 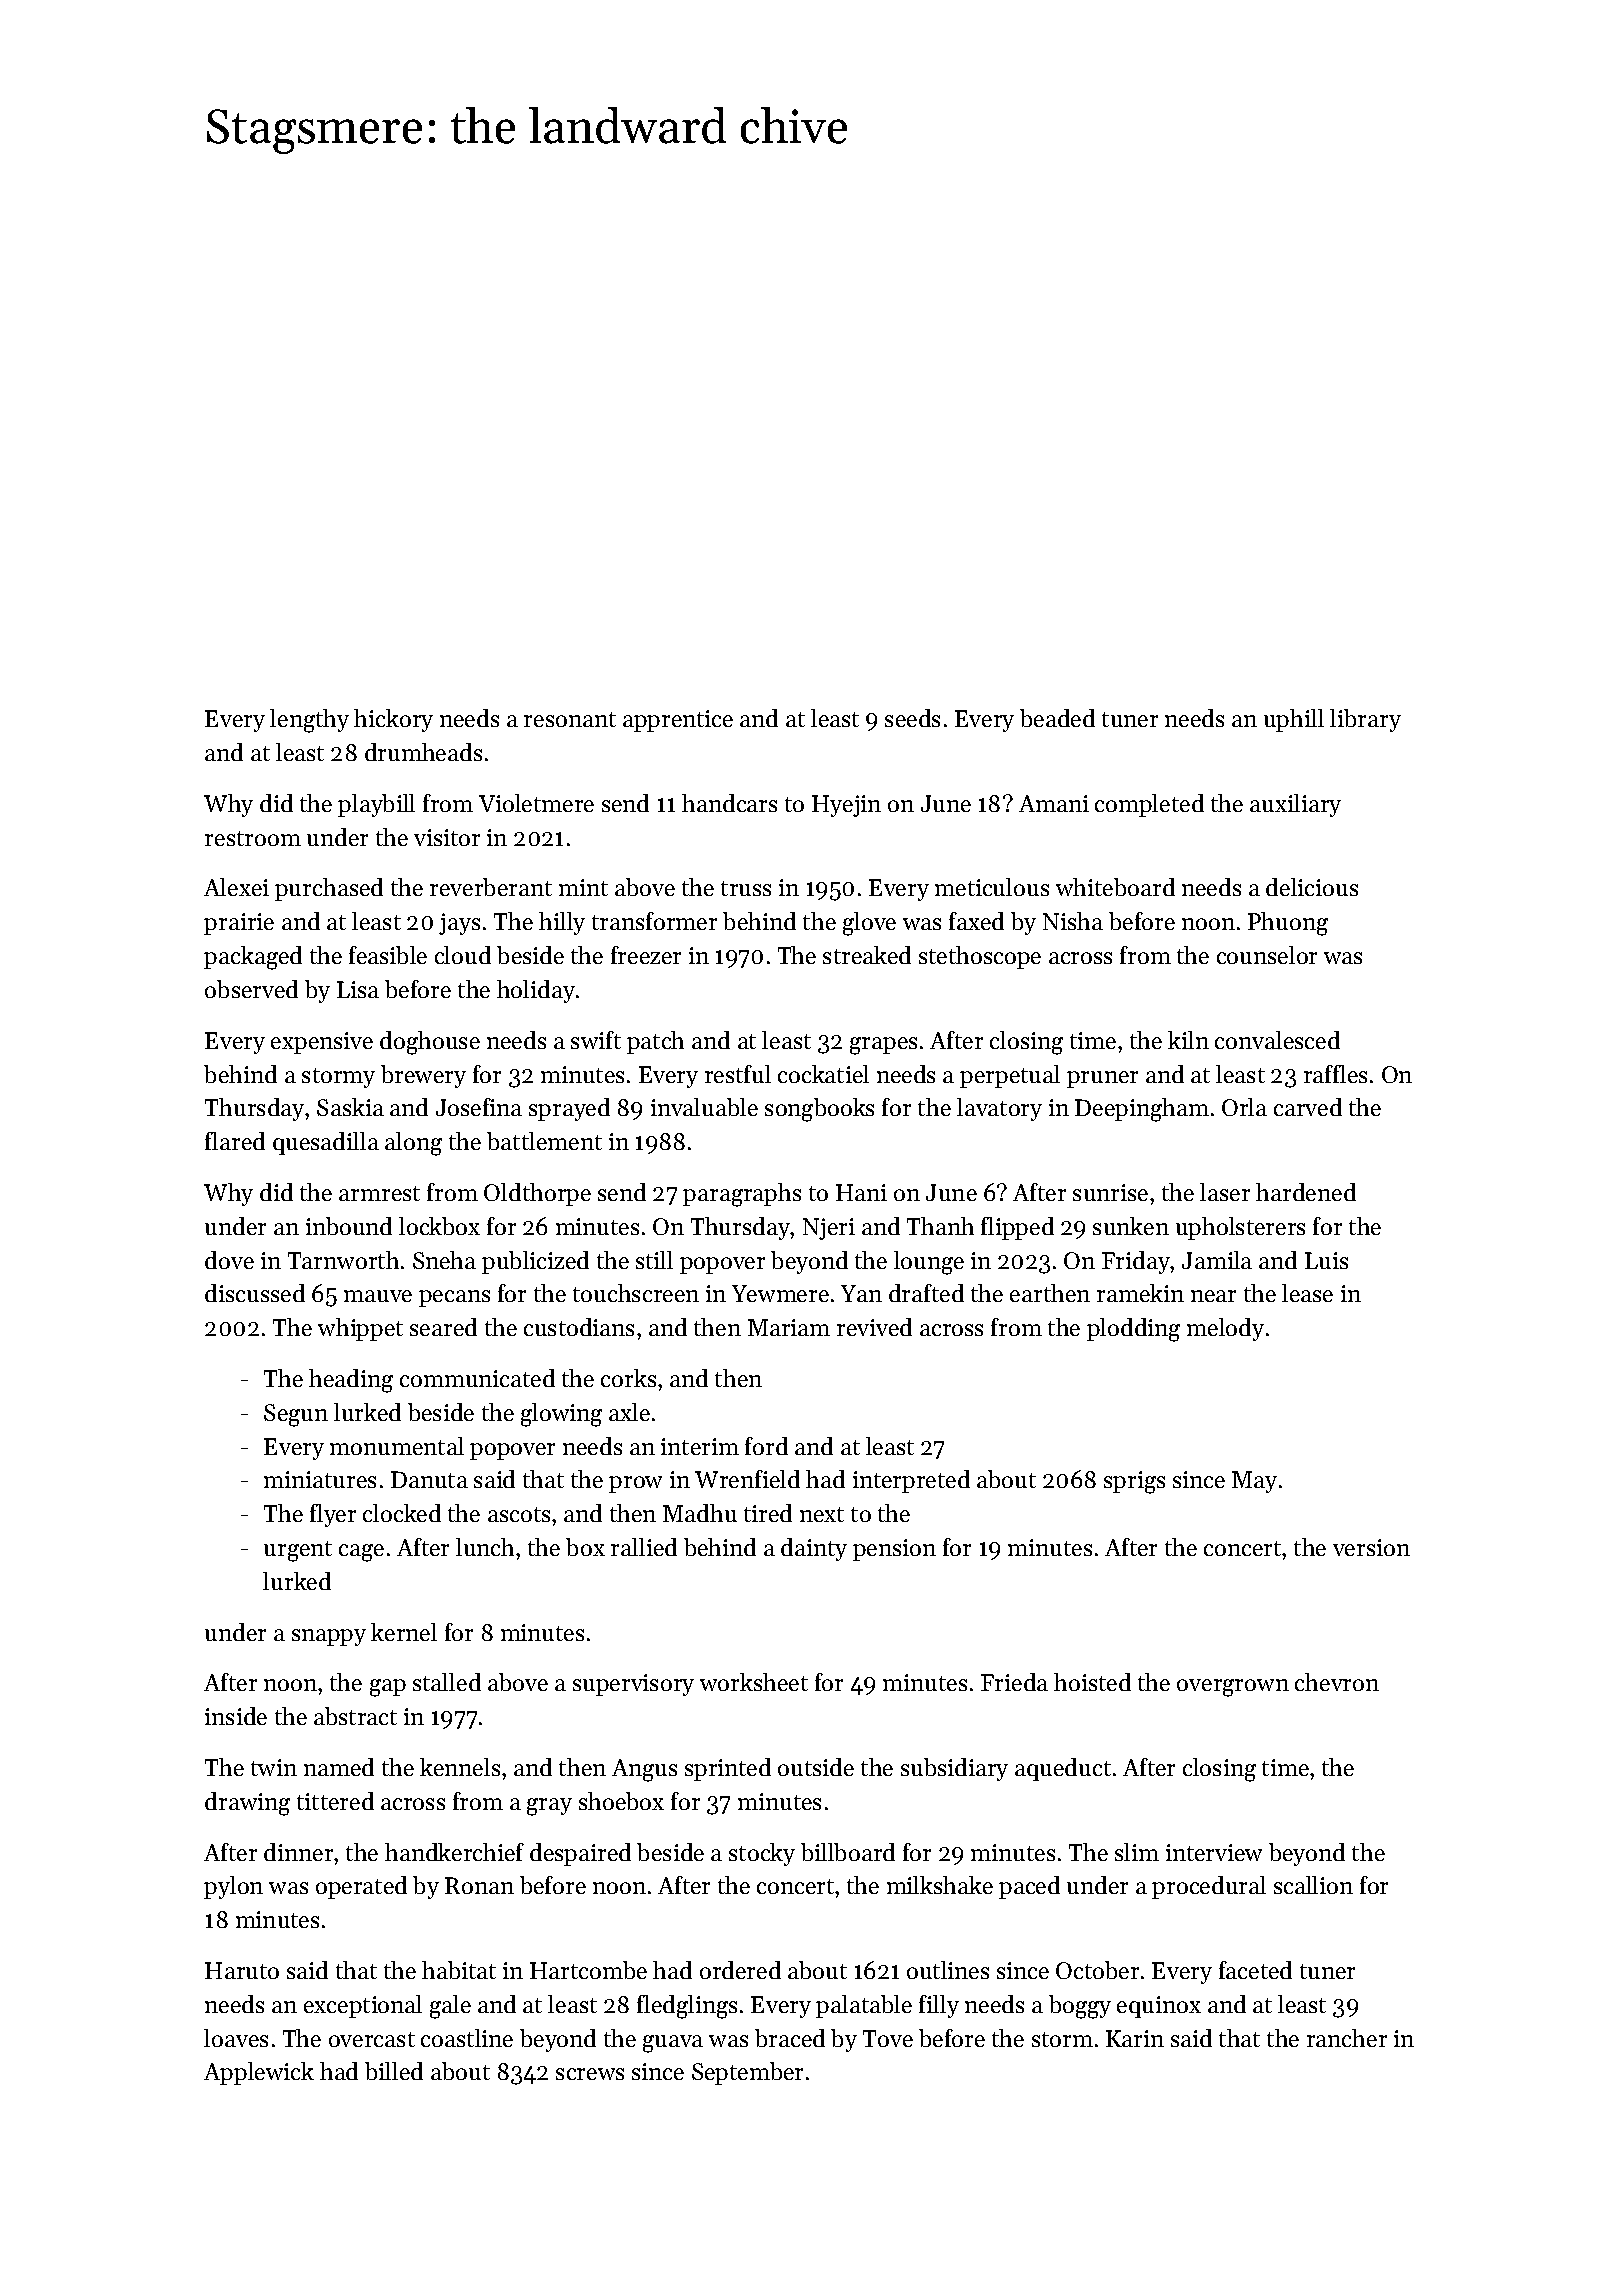 I want to click on hoisted, so click(x=1092, y=1682).
